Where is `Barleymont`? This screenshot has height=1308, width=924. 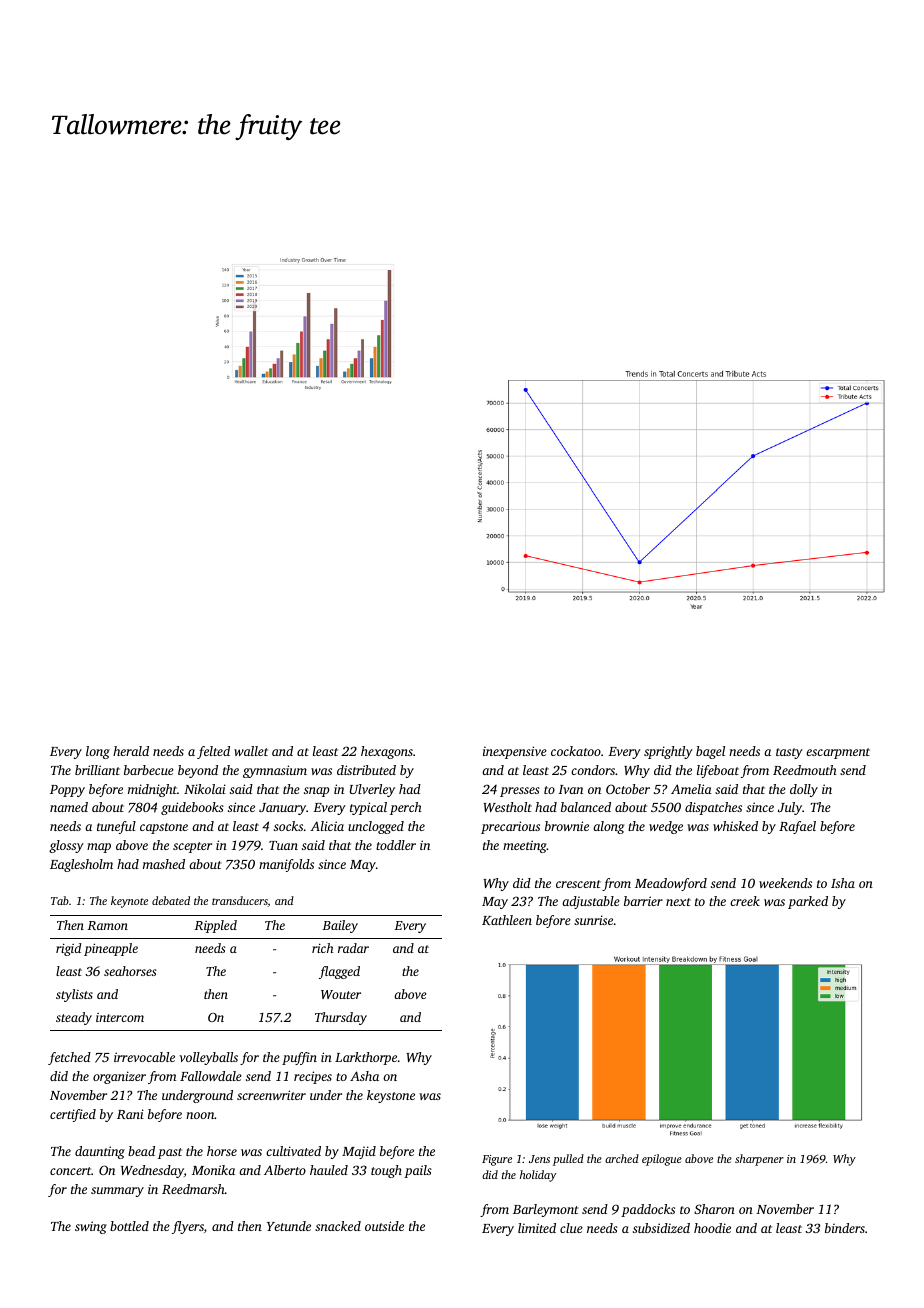 Barleymont is located at coordinates (545, 1210).
